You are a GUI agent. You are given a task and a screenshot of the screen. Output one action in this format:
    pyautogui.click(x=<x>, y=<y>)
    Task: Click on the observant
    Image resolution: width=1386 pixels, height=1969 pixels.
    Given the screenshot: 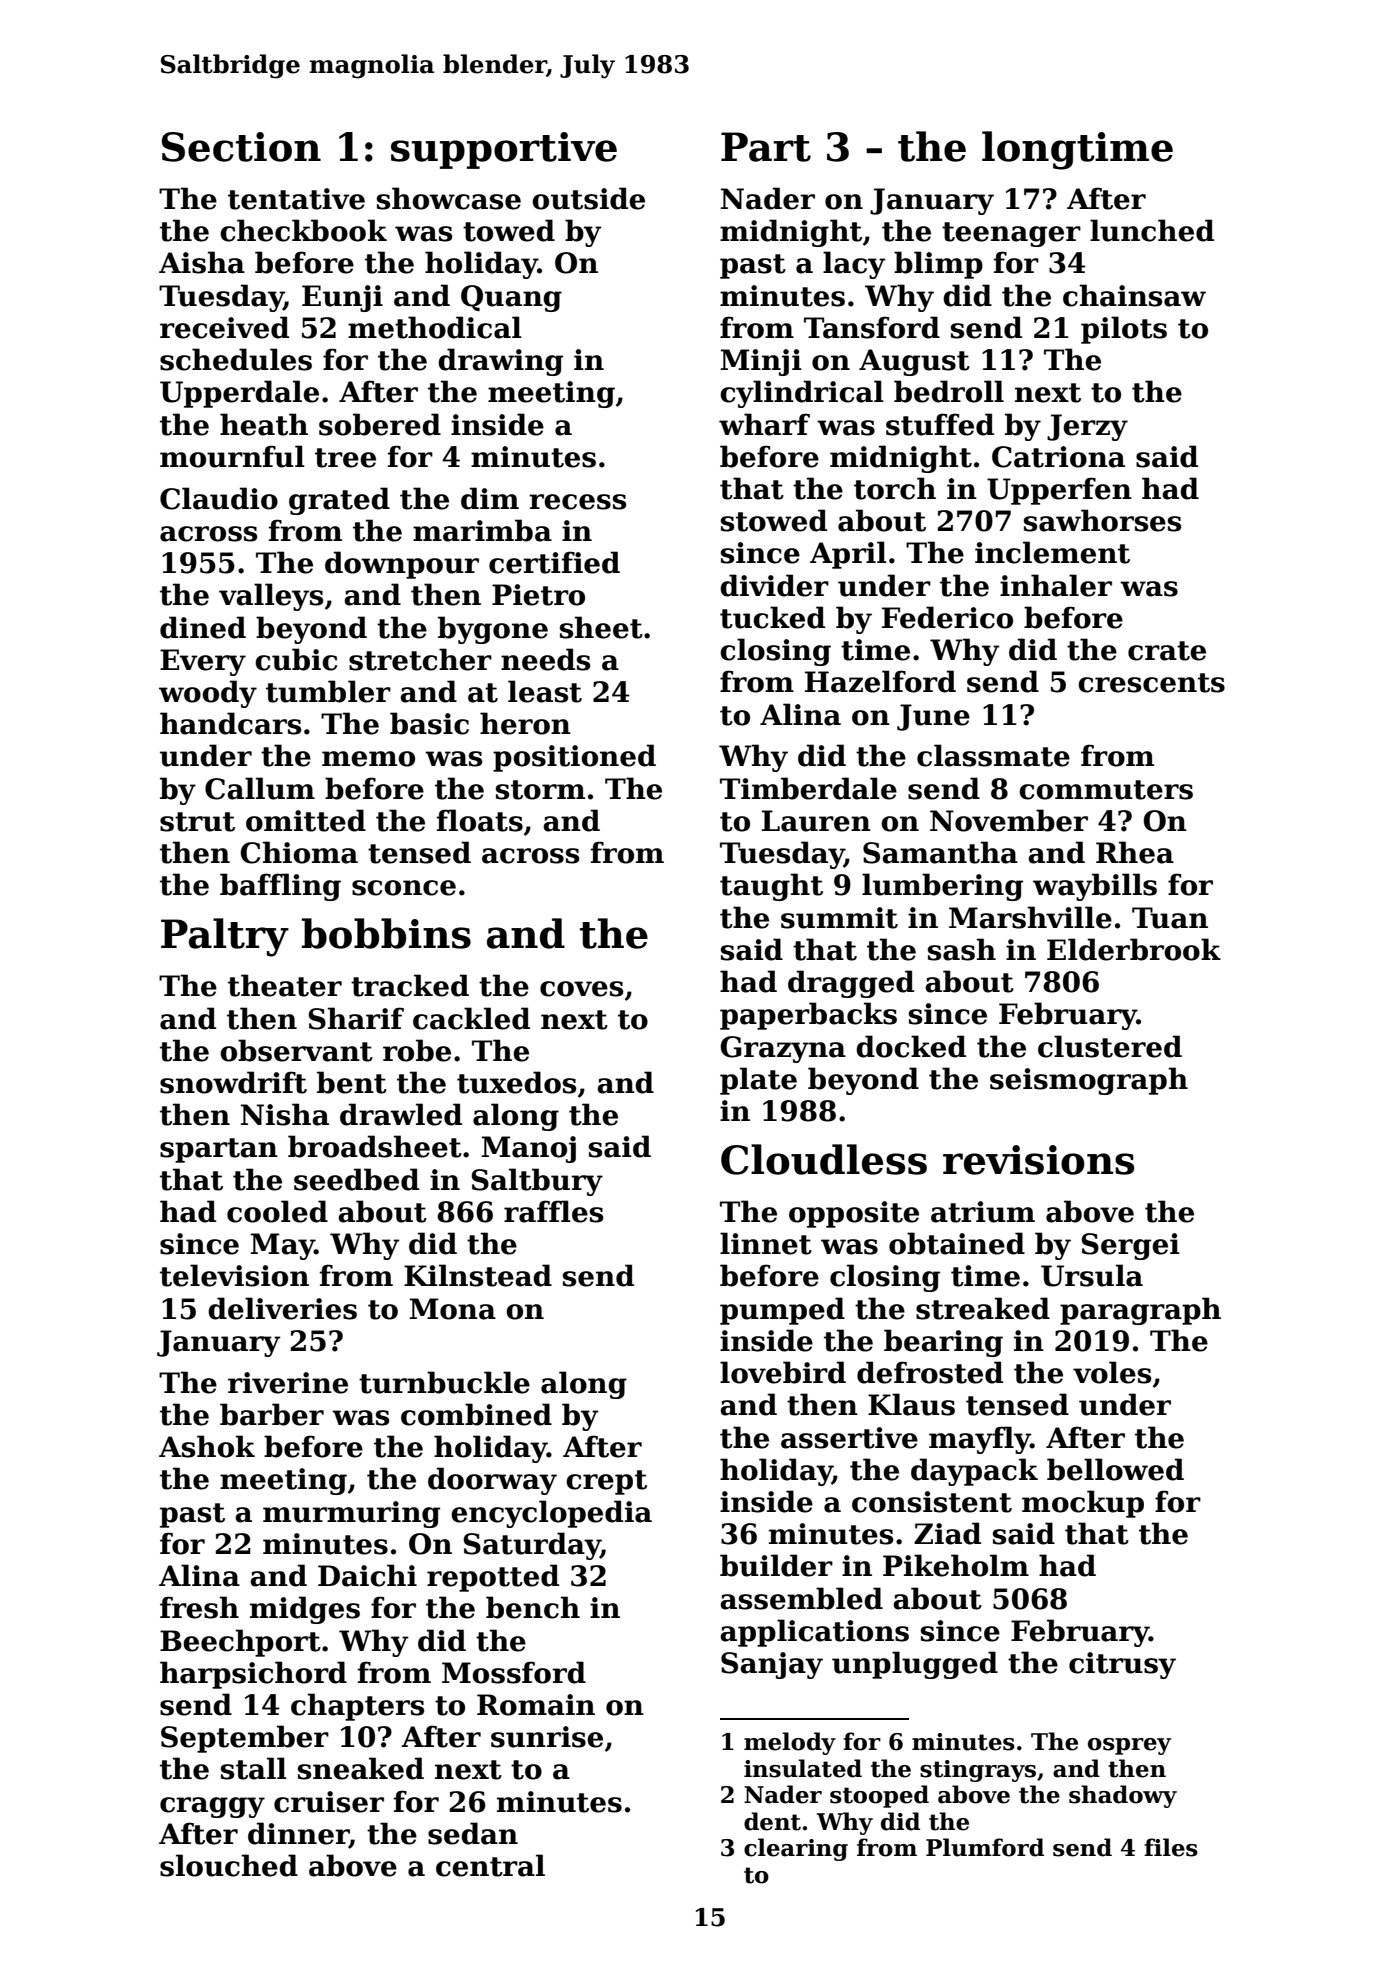 What is the action you would take?
    pyautogui.click(x=296, y=1050)
